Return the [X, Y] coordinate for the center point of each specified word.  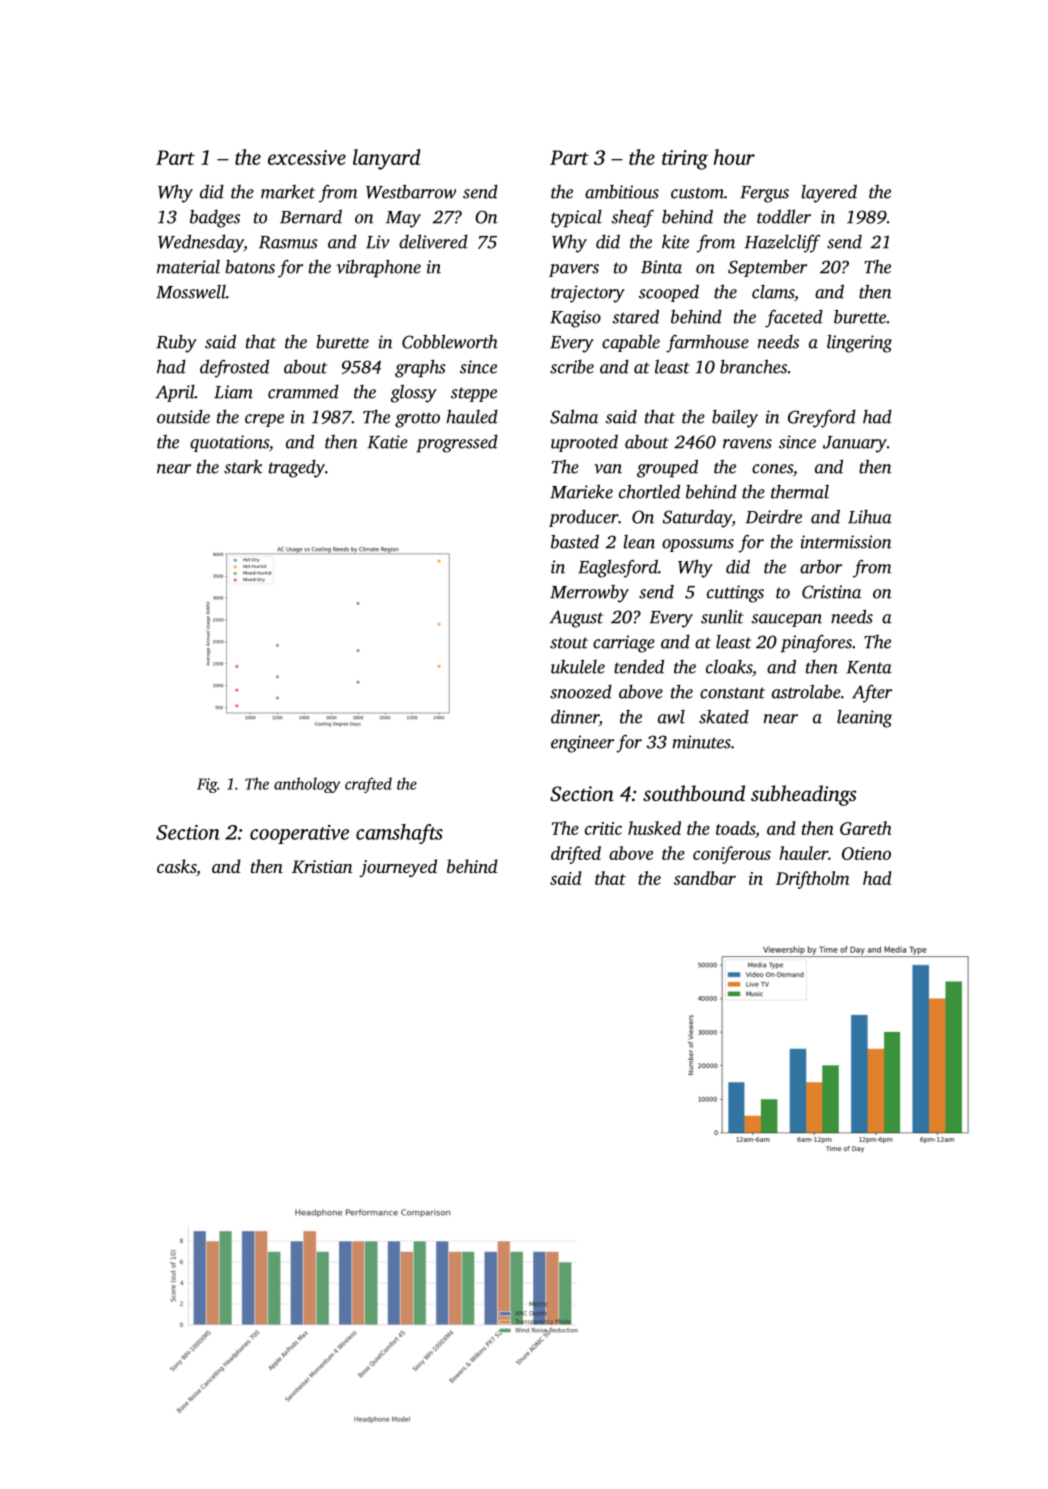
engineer [582, 744]
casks [176, 866]
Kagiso [575, 319]
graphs [420, 368]
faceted [794, 318]
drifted [576, 855]
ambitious [622, 192]
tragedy [297, 469]
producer [583, 518]
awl [671, 717]
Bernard [311, 216]
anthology [307, 785]
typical [576, 219]
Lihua [870, 517]
